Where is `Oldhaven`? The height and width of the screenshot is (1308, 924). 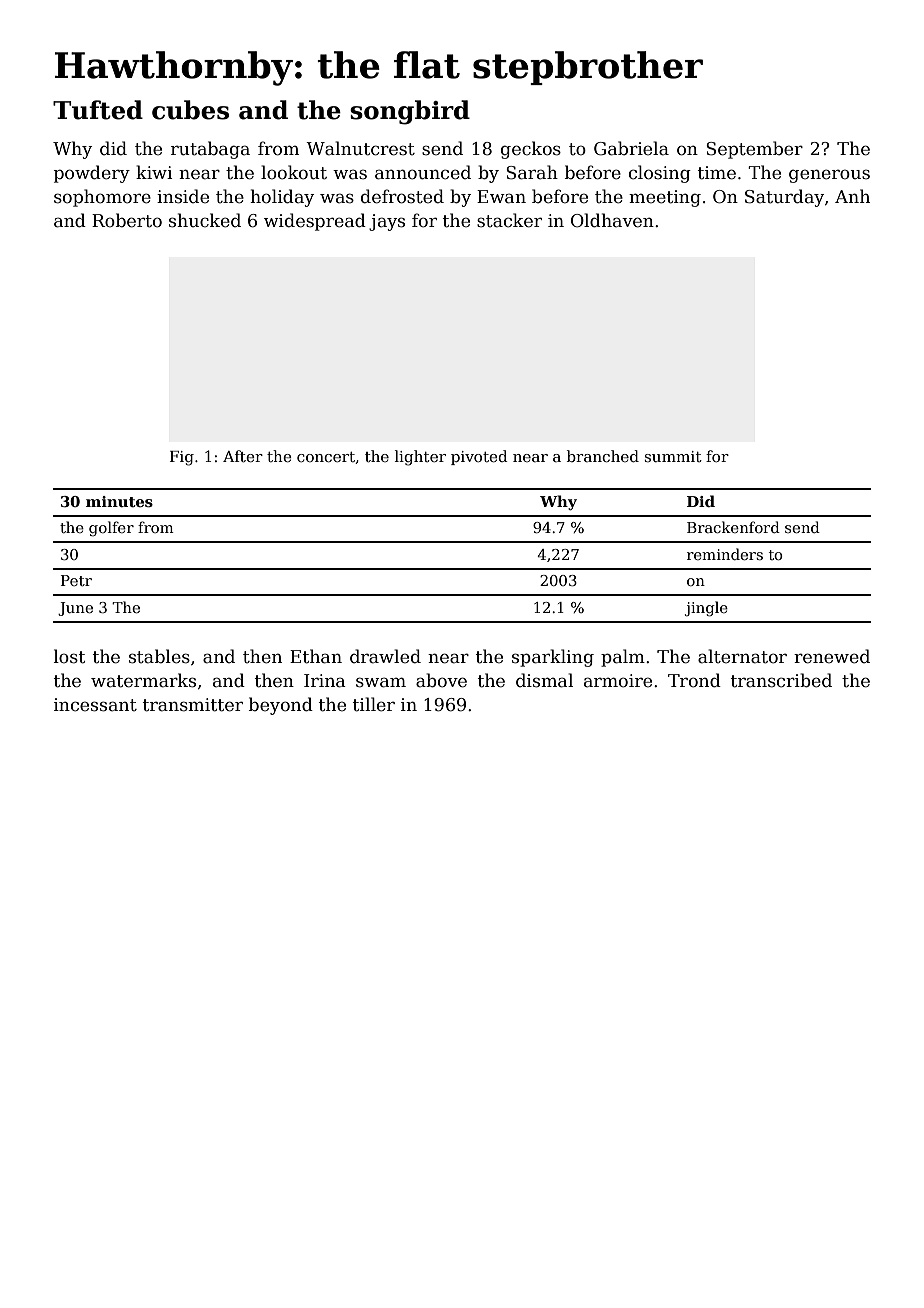
Oldhaven is located at coordinates (612, 220).
